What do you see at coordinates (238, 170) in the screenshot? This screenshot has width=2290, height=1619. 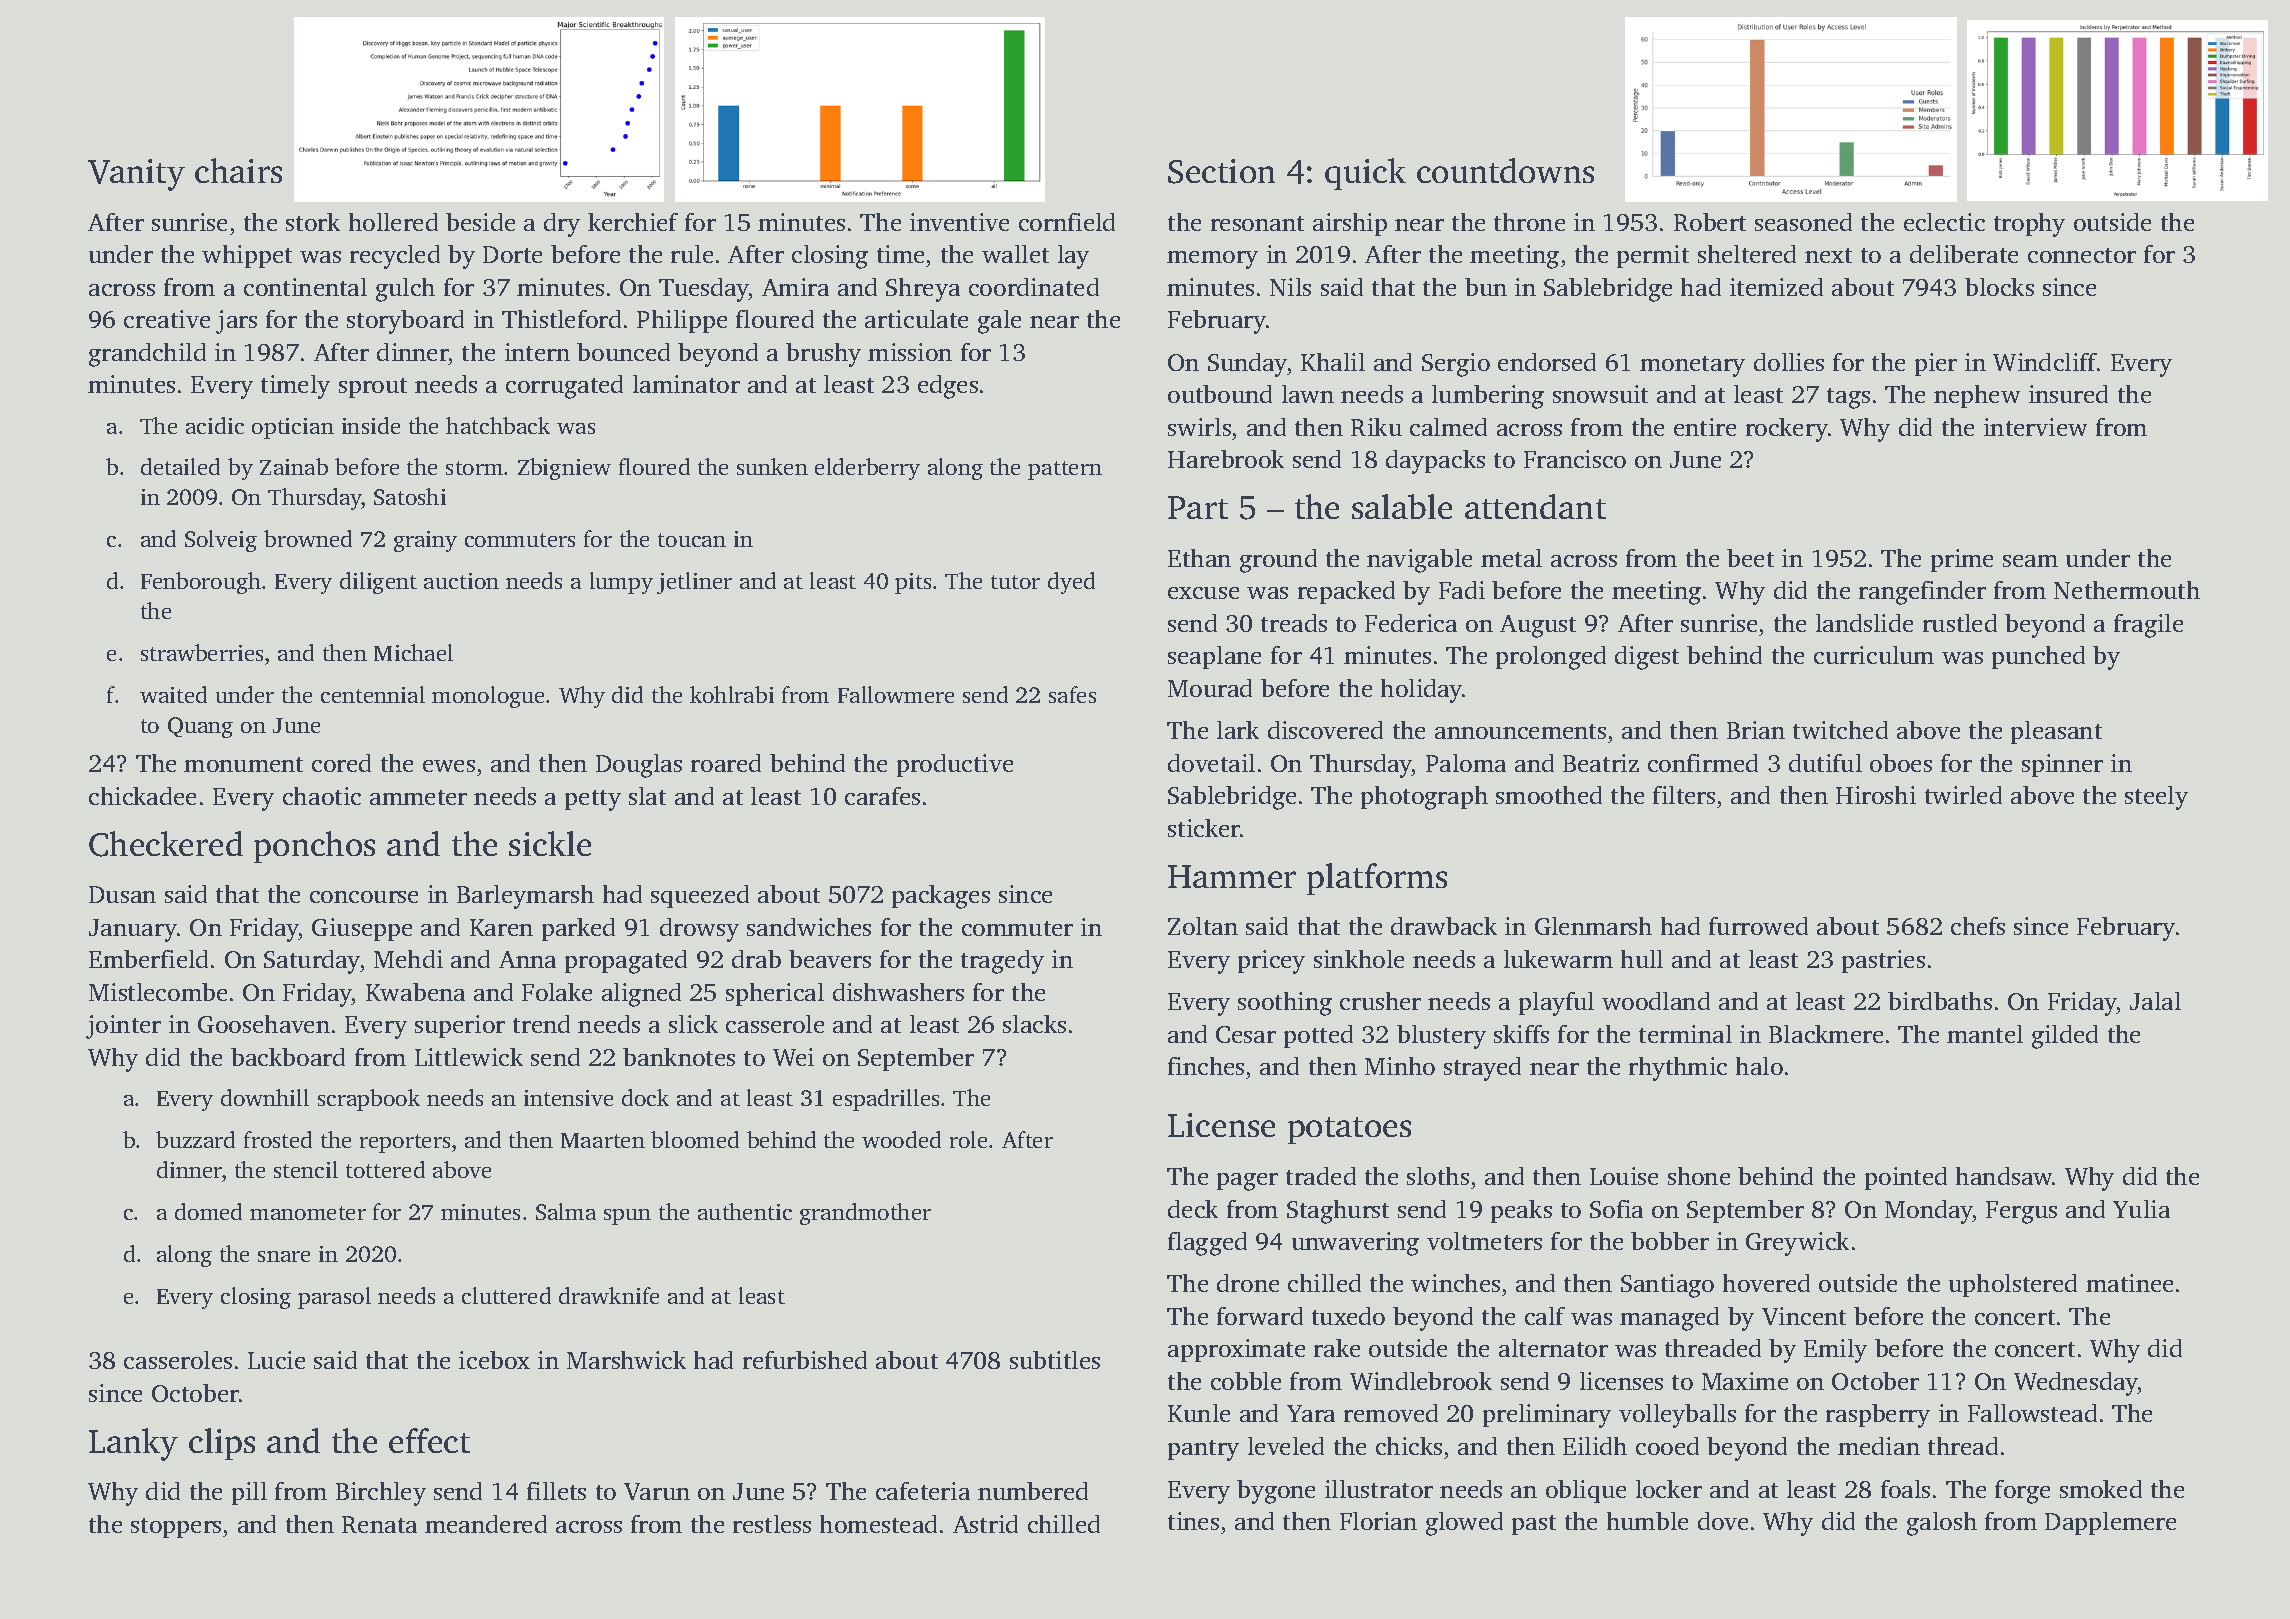 I see `chairs` at bounding box center [238, 170].
